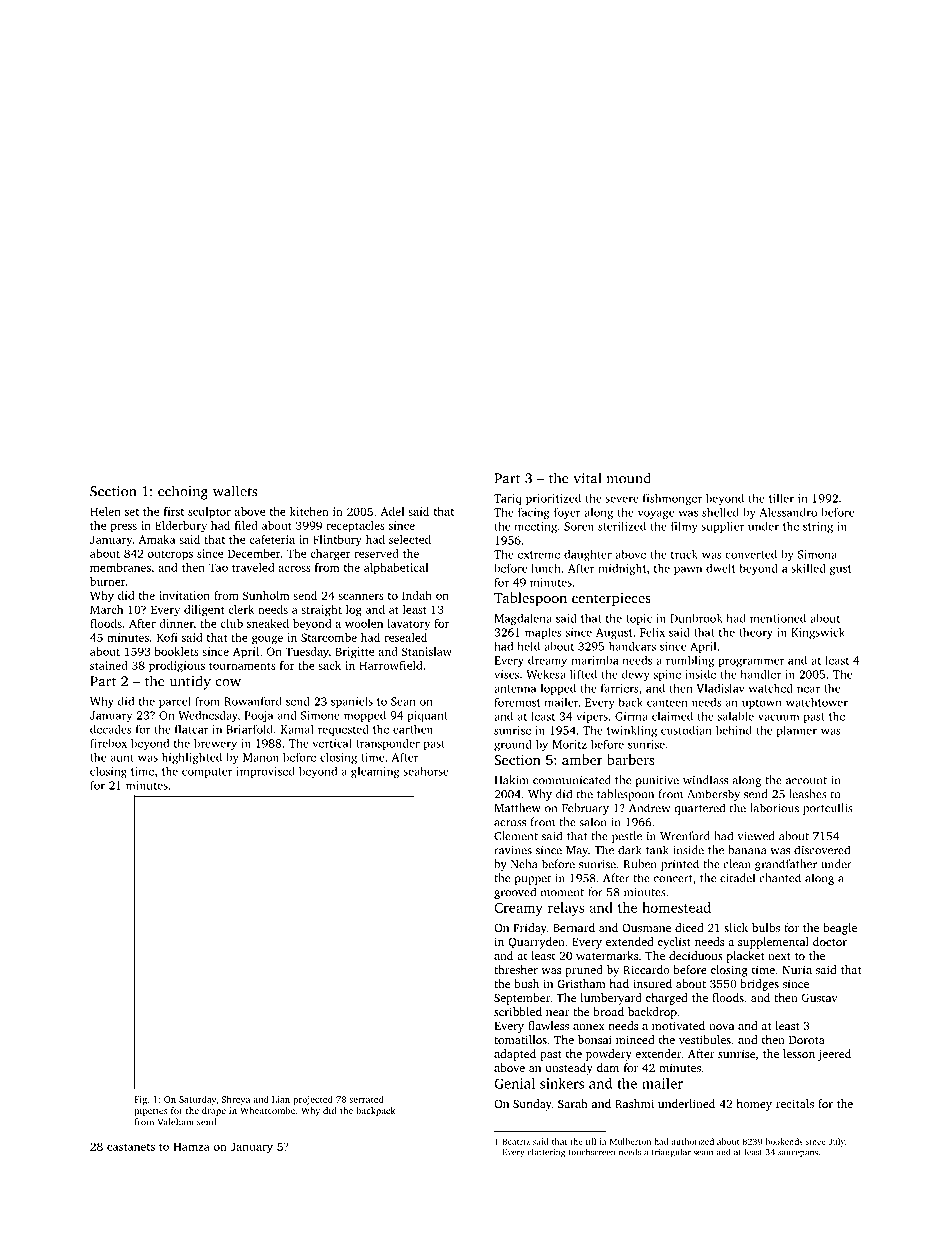 The image size is (952, 1233). Describe the element at coordinates (705, 780) in the document. I see `windlass` at that location.
